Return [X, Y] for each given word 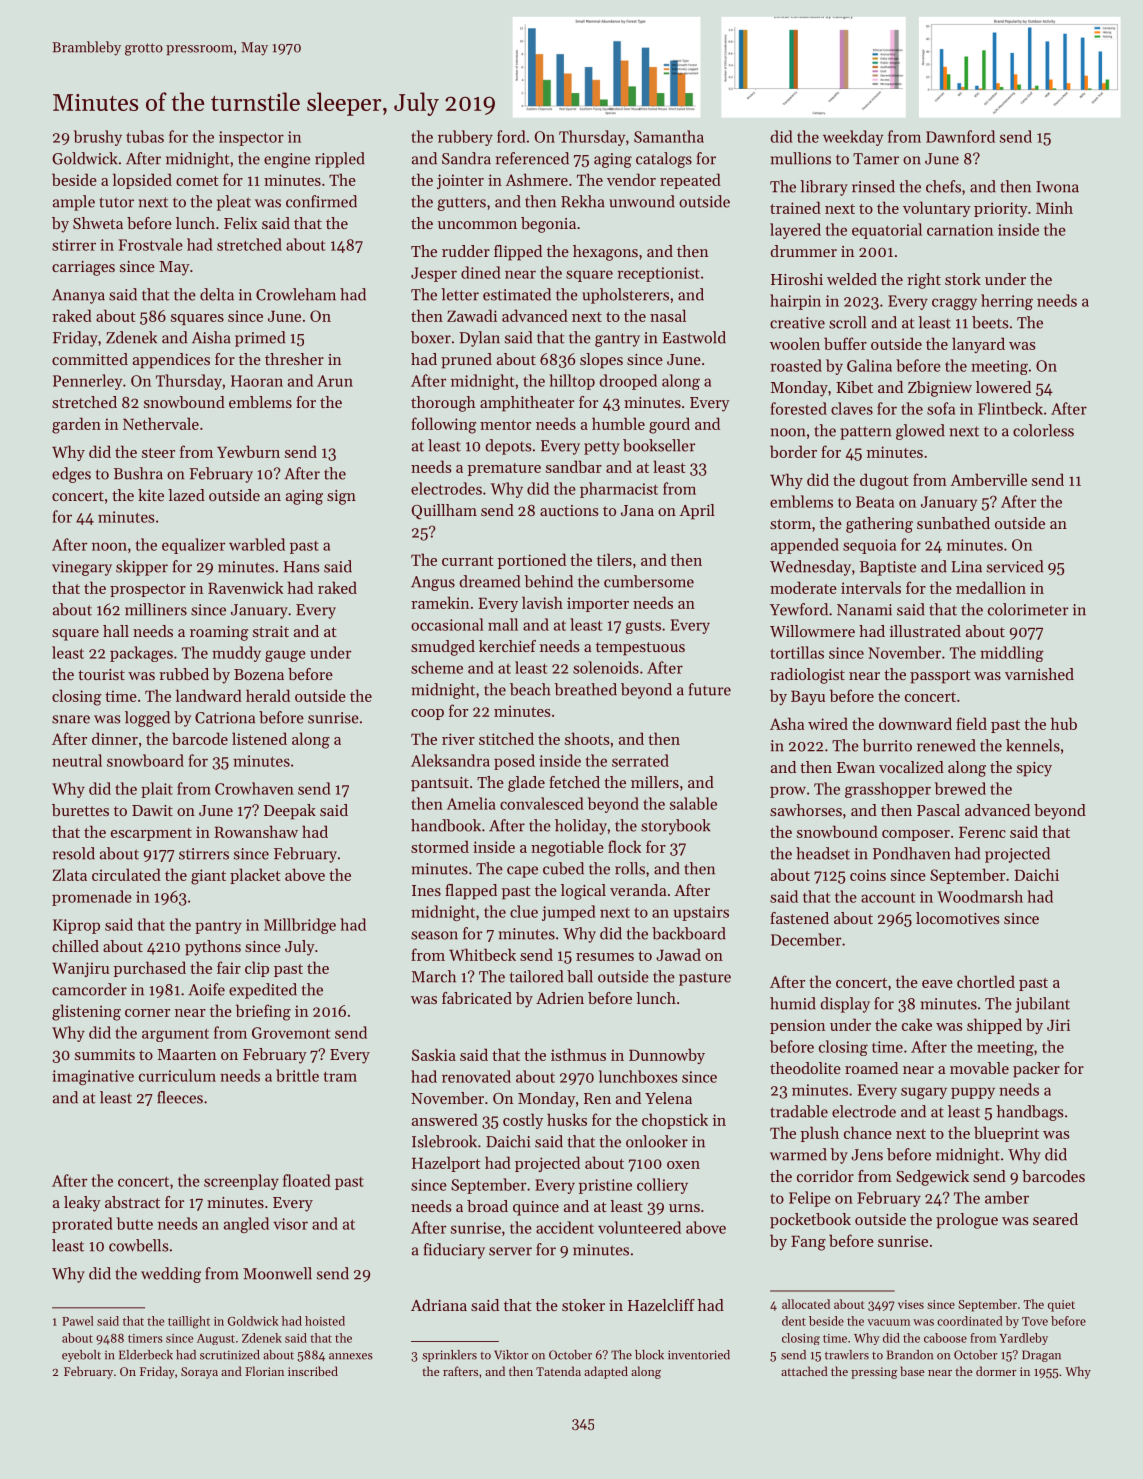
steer [158, 453]
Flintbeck [1010, 408]
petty [602, 448]
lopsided [142, 181]
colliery [662, 1186]
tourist [101, 674]
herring [1007, 302]
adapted [606, 1372]
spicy [1034, 769]
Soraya [199, 1373]
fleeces [180, 1097]
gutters [461, 204]
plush [820, 1134]
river [458, 739]
